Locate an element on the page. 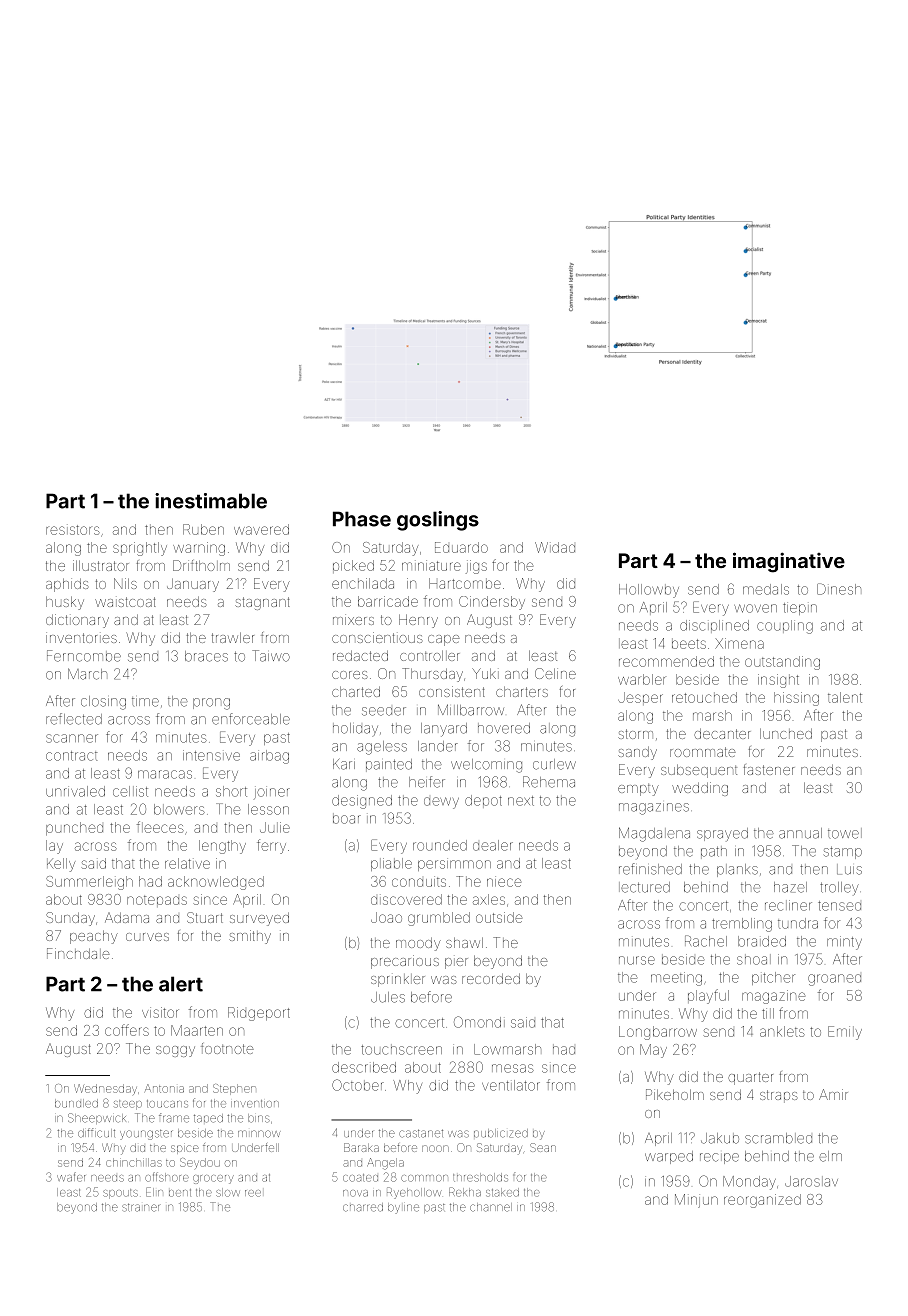  braces is located at coordinates (206, 656).
